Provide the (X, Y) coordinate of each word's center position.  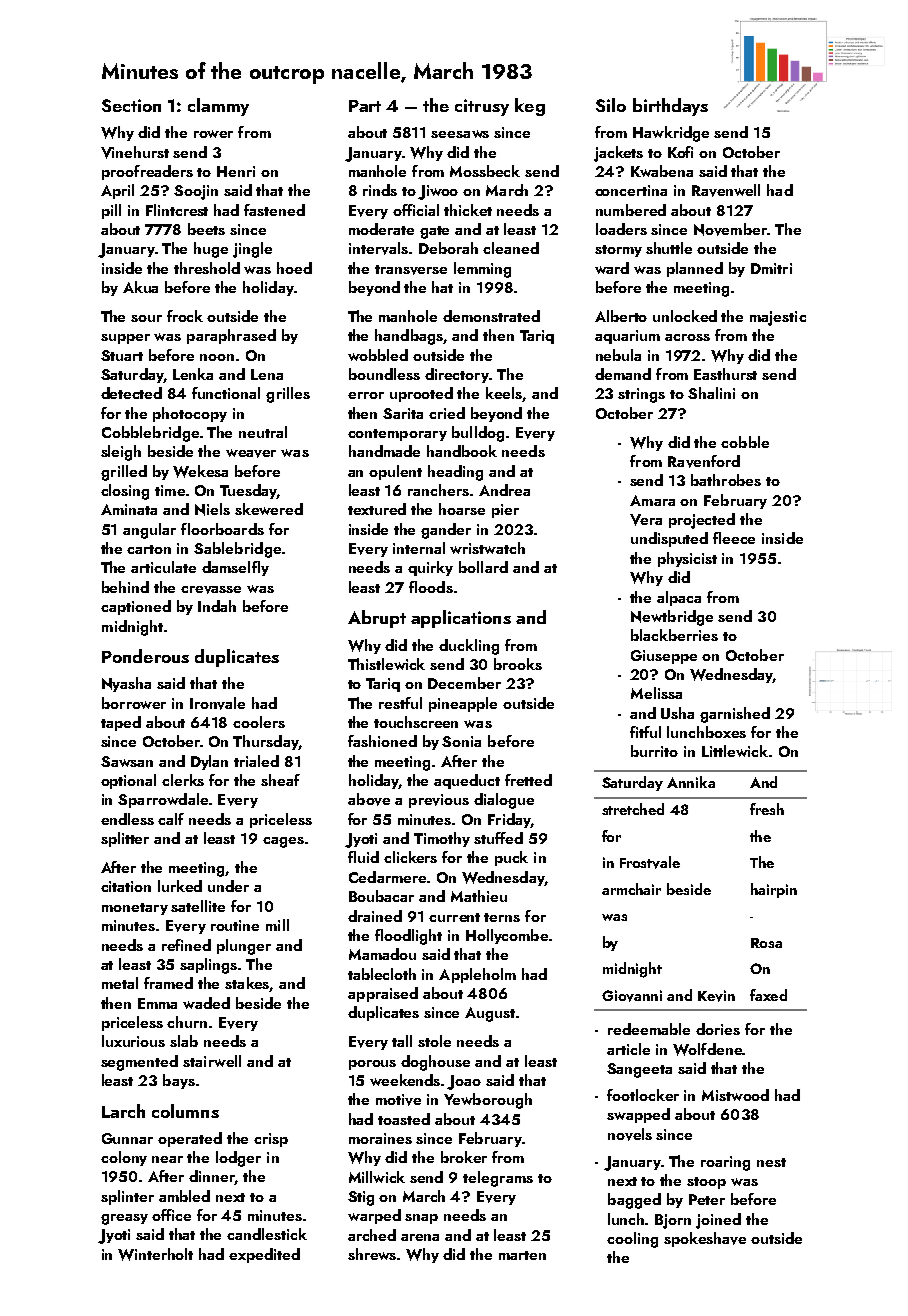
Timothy (442, 839)
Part (365, 106)
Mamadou (382, 954)
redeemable (649, 1029)
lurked (180, 886)
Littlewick (735, 751)
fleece (734, 538)
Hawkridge (671, 134)
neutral (263, 432)
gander (446, 531)
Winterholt (155, 1254)
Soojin (196, 192)
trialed (256, 761)
